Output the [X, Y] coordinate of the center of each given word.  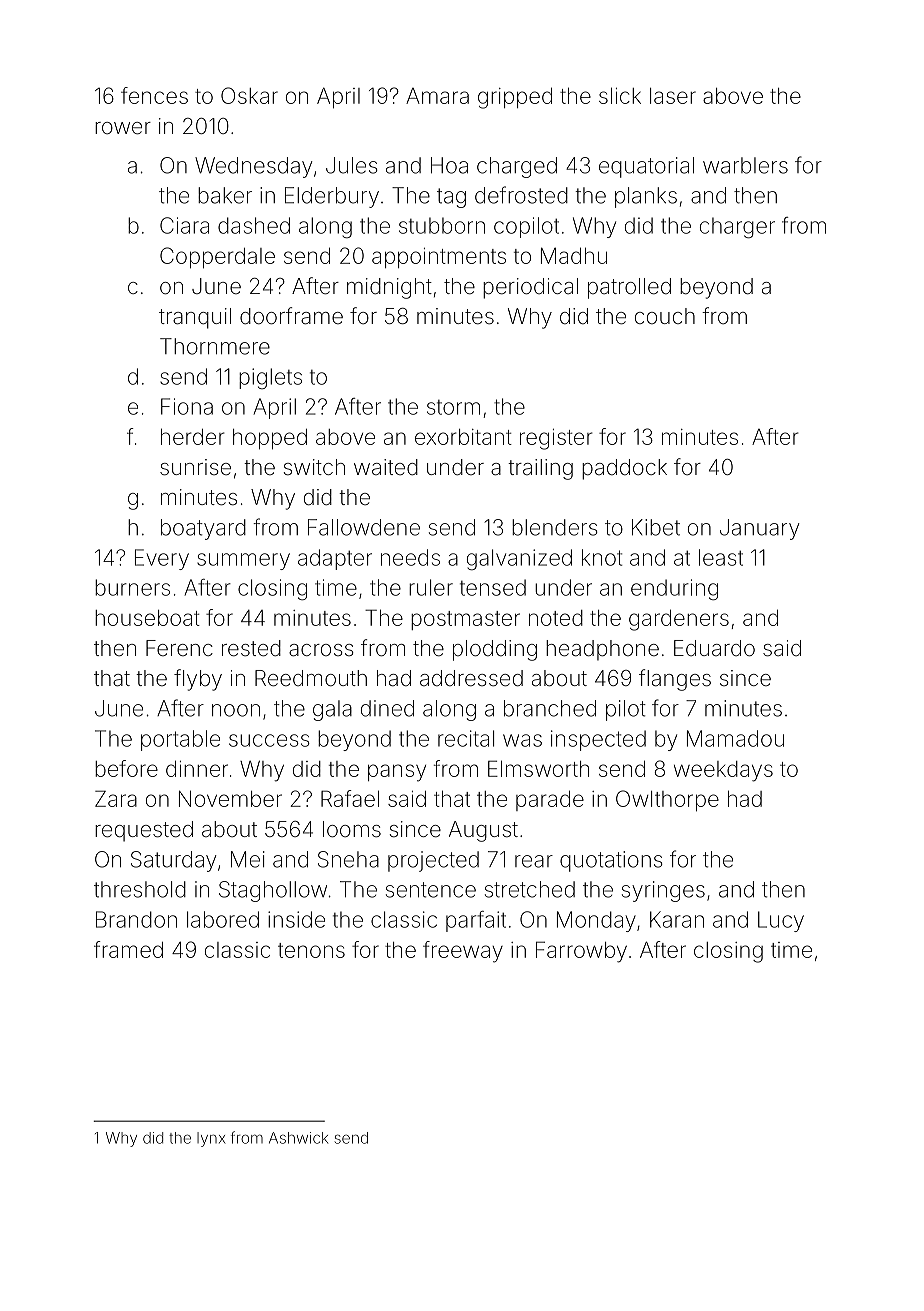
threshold [140, 889]
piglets [270, 378]
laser [673, 96]
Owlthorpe [667, 800]
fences [154, 95]
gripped [515, 98]
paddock [624, 469]
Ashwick [298, 1138]
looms [352, 829]
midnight [389, 288]
